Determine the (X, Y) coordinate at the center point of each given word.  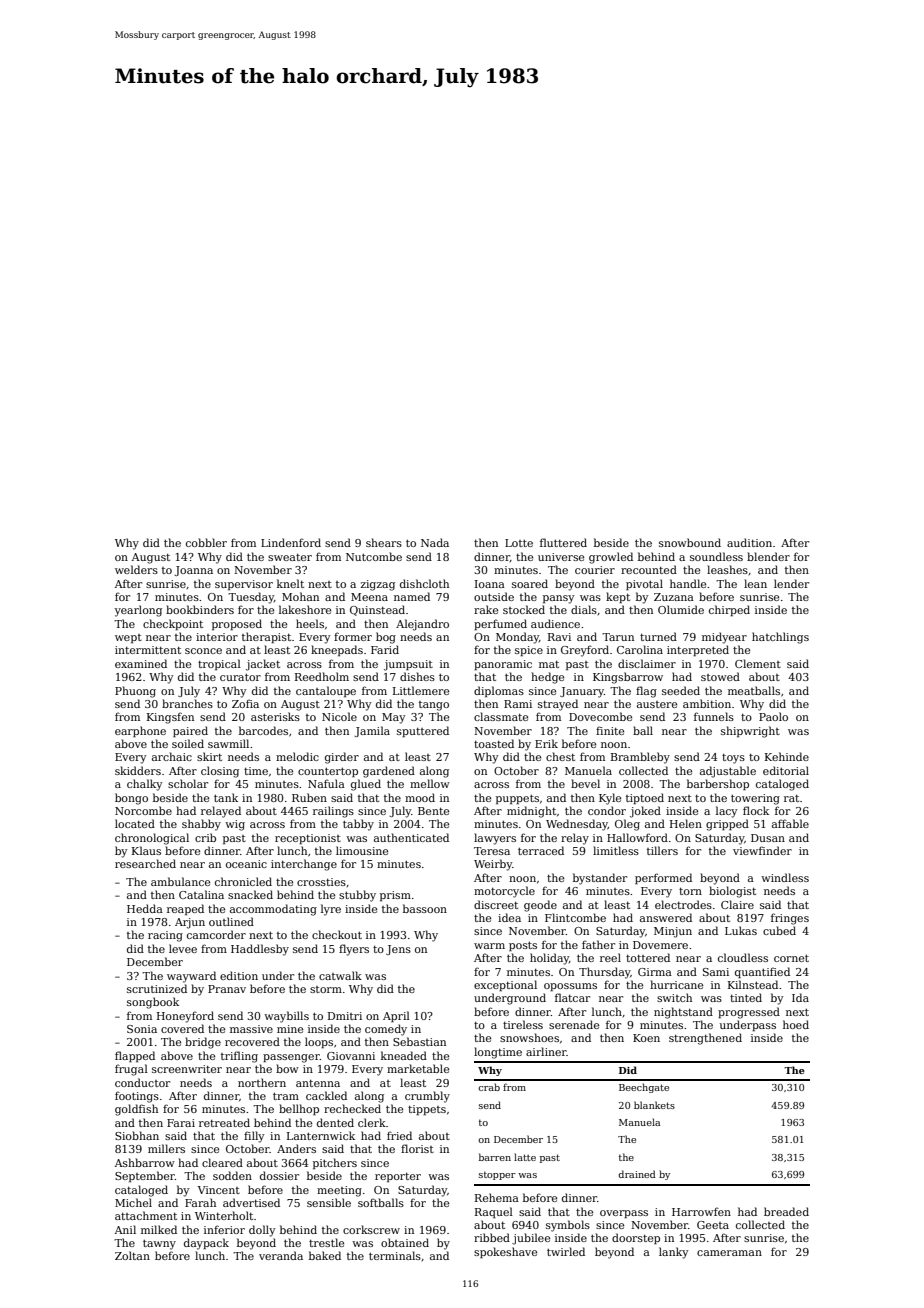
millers (166, 1148)
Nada (435, 542)
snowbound (690, 542)
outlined (231, 921)
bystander (600, 879)
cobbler (206, 542)
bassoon (425, 908)
